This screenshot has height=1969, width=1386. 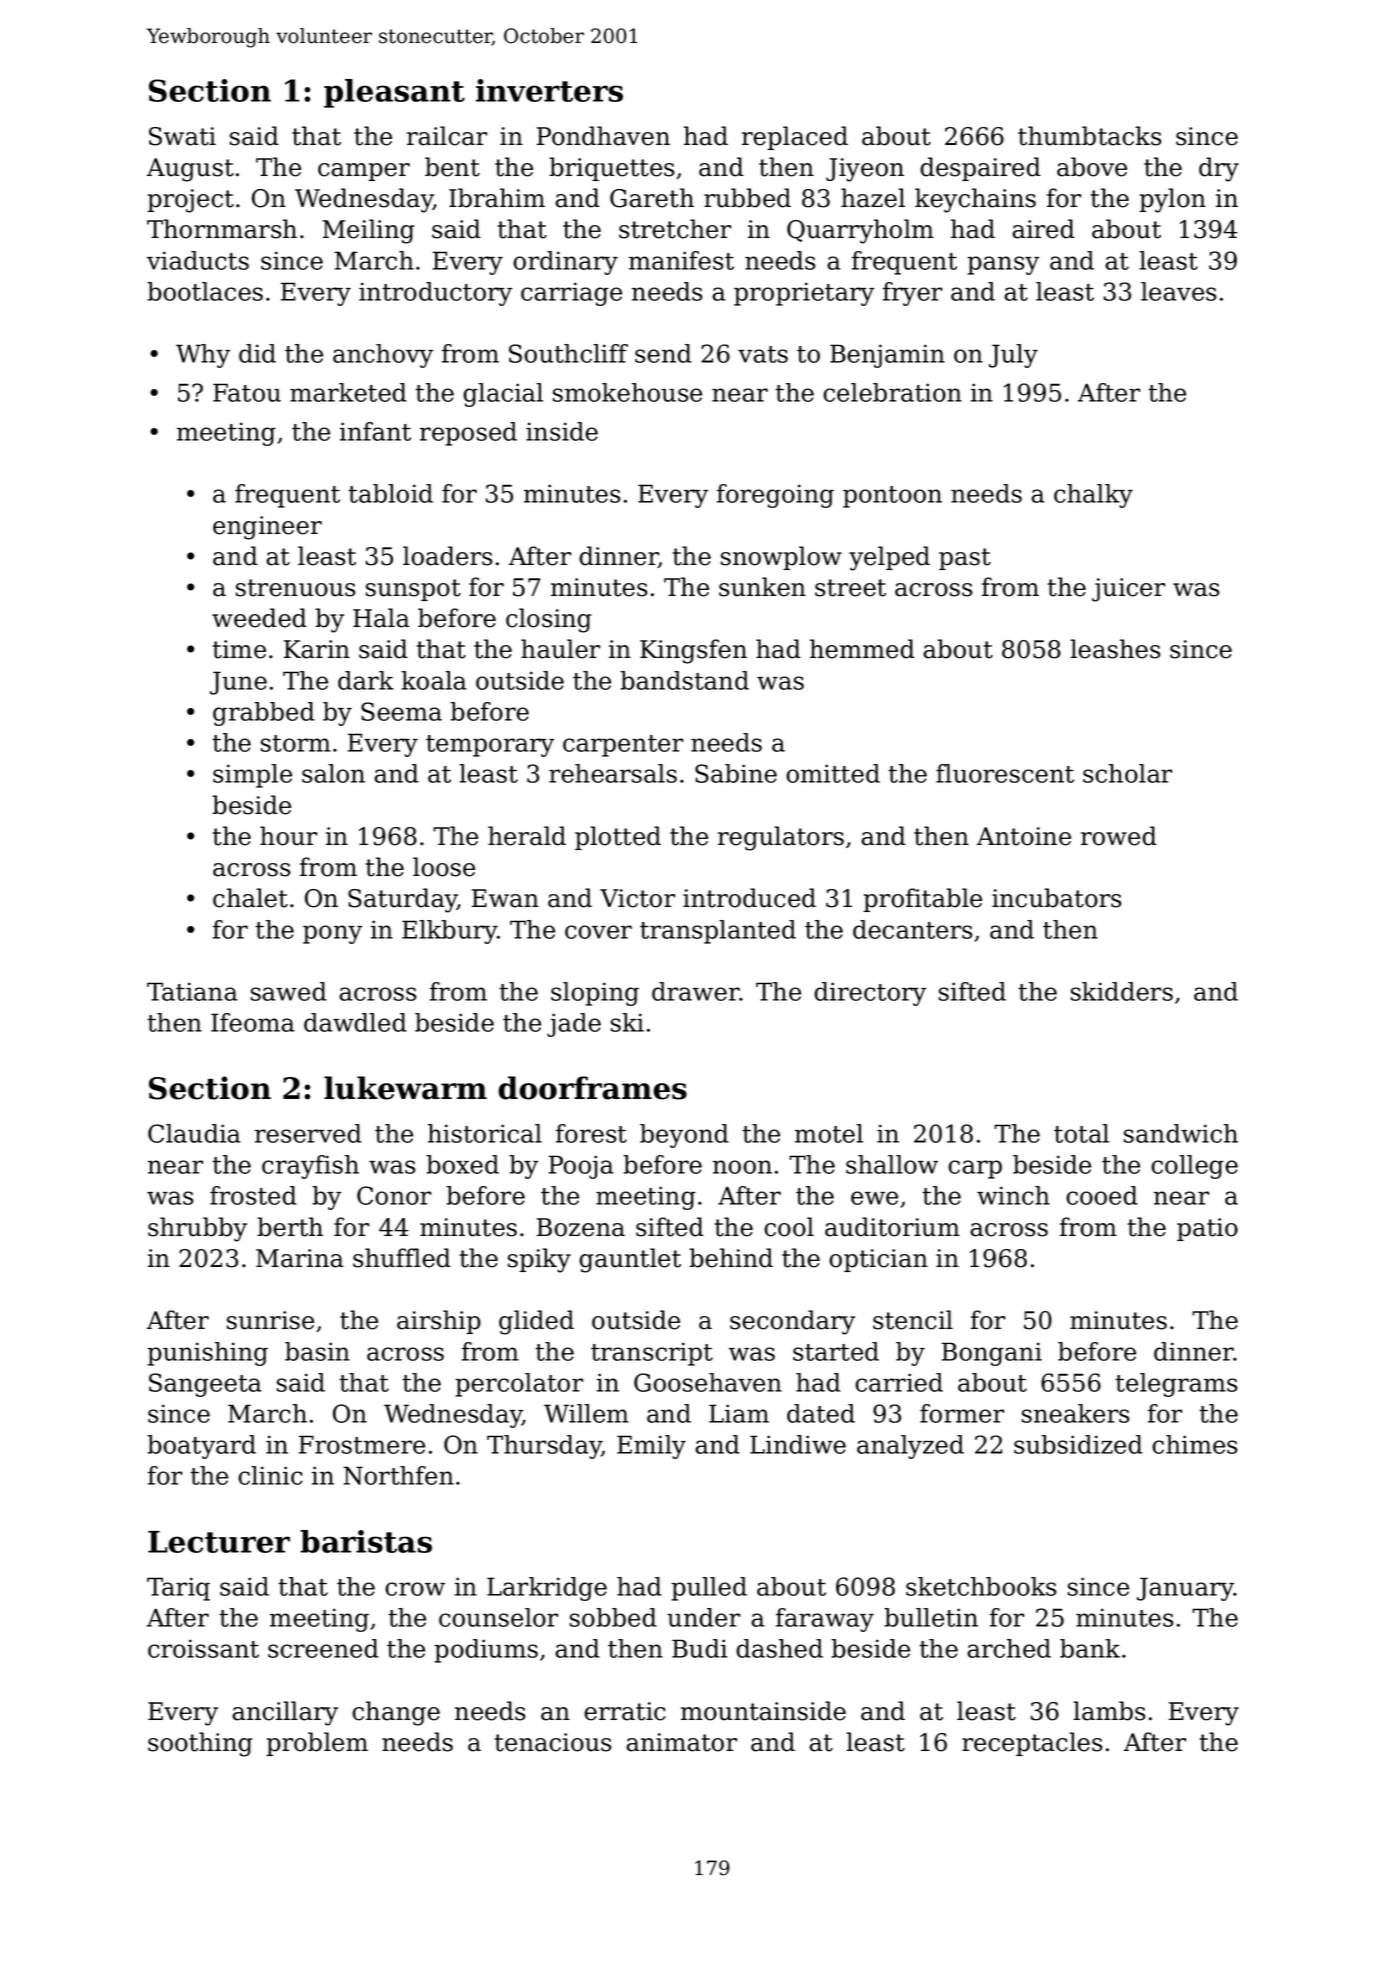 What do you see at coordinates (595, 994) in the screenshot?
I see `sloping` at bounding box center [595, 994].
